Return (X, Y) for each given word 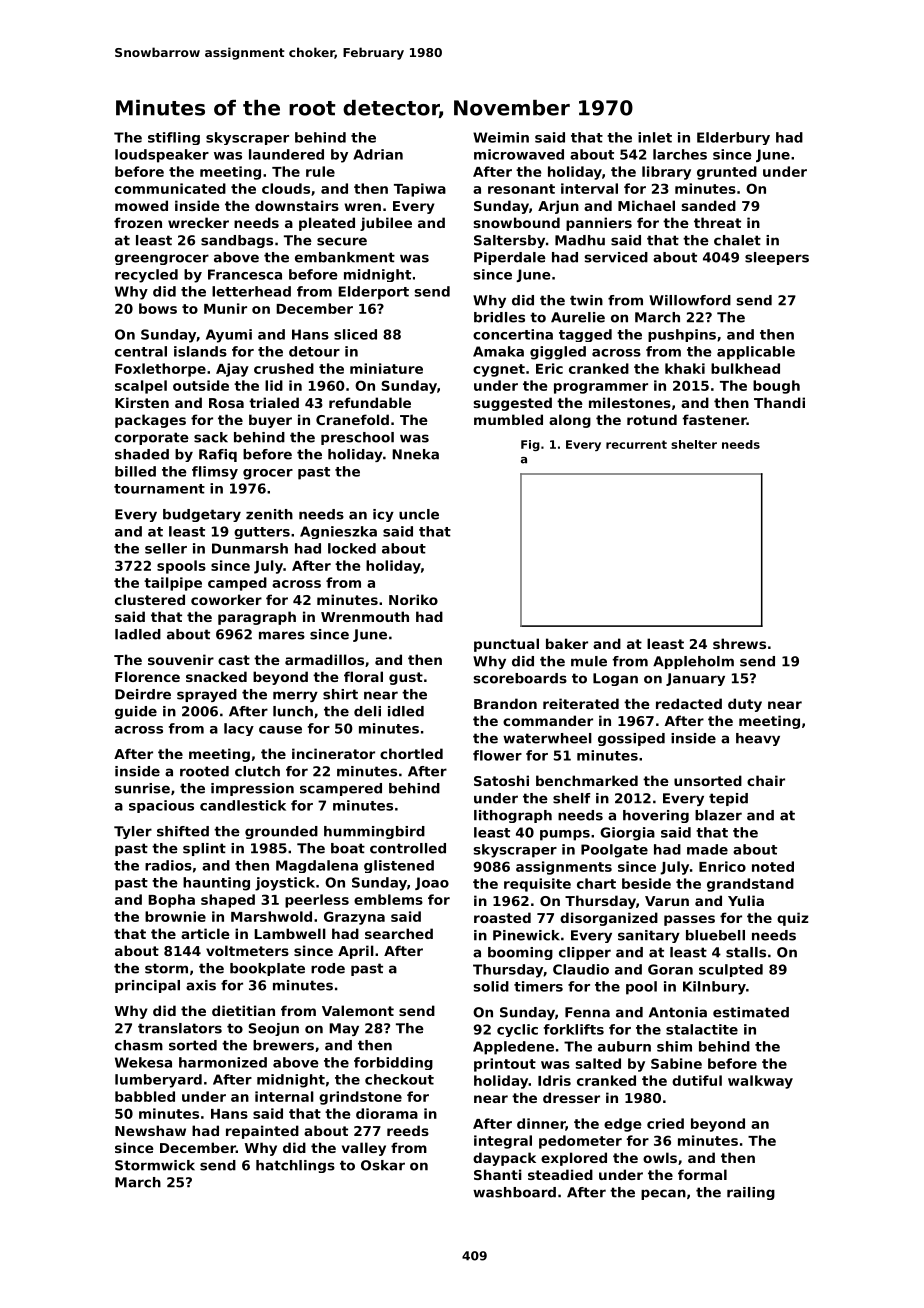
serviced (616, 257)
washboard (514, 1192)
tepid (728, 799)
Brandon (505, 703)
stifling (174, 138)
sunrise (142, 788)
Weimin (501, 137)
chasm (139, 1045)
